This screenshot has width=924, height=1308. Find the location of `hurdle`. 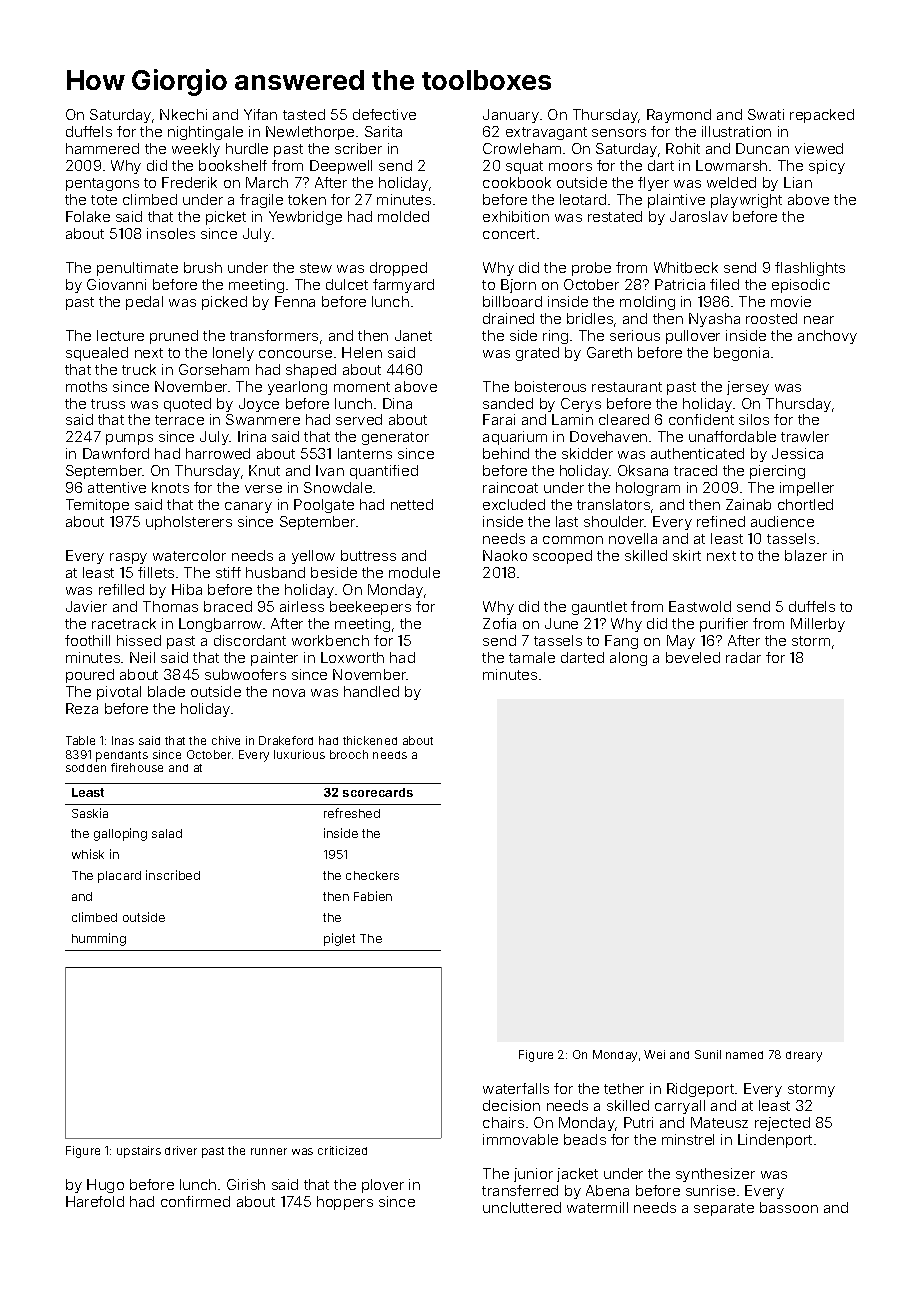

hurdle is located at coordinates (247, 148).
